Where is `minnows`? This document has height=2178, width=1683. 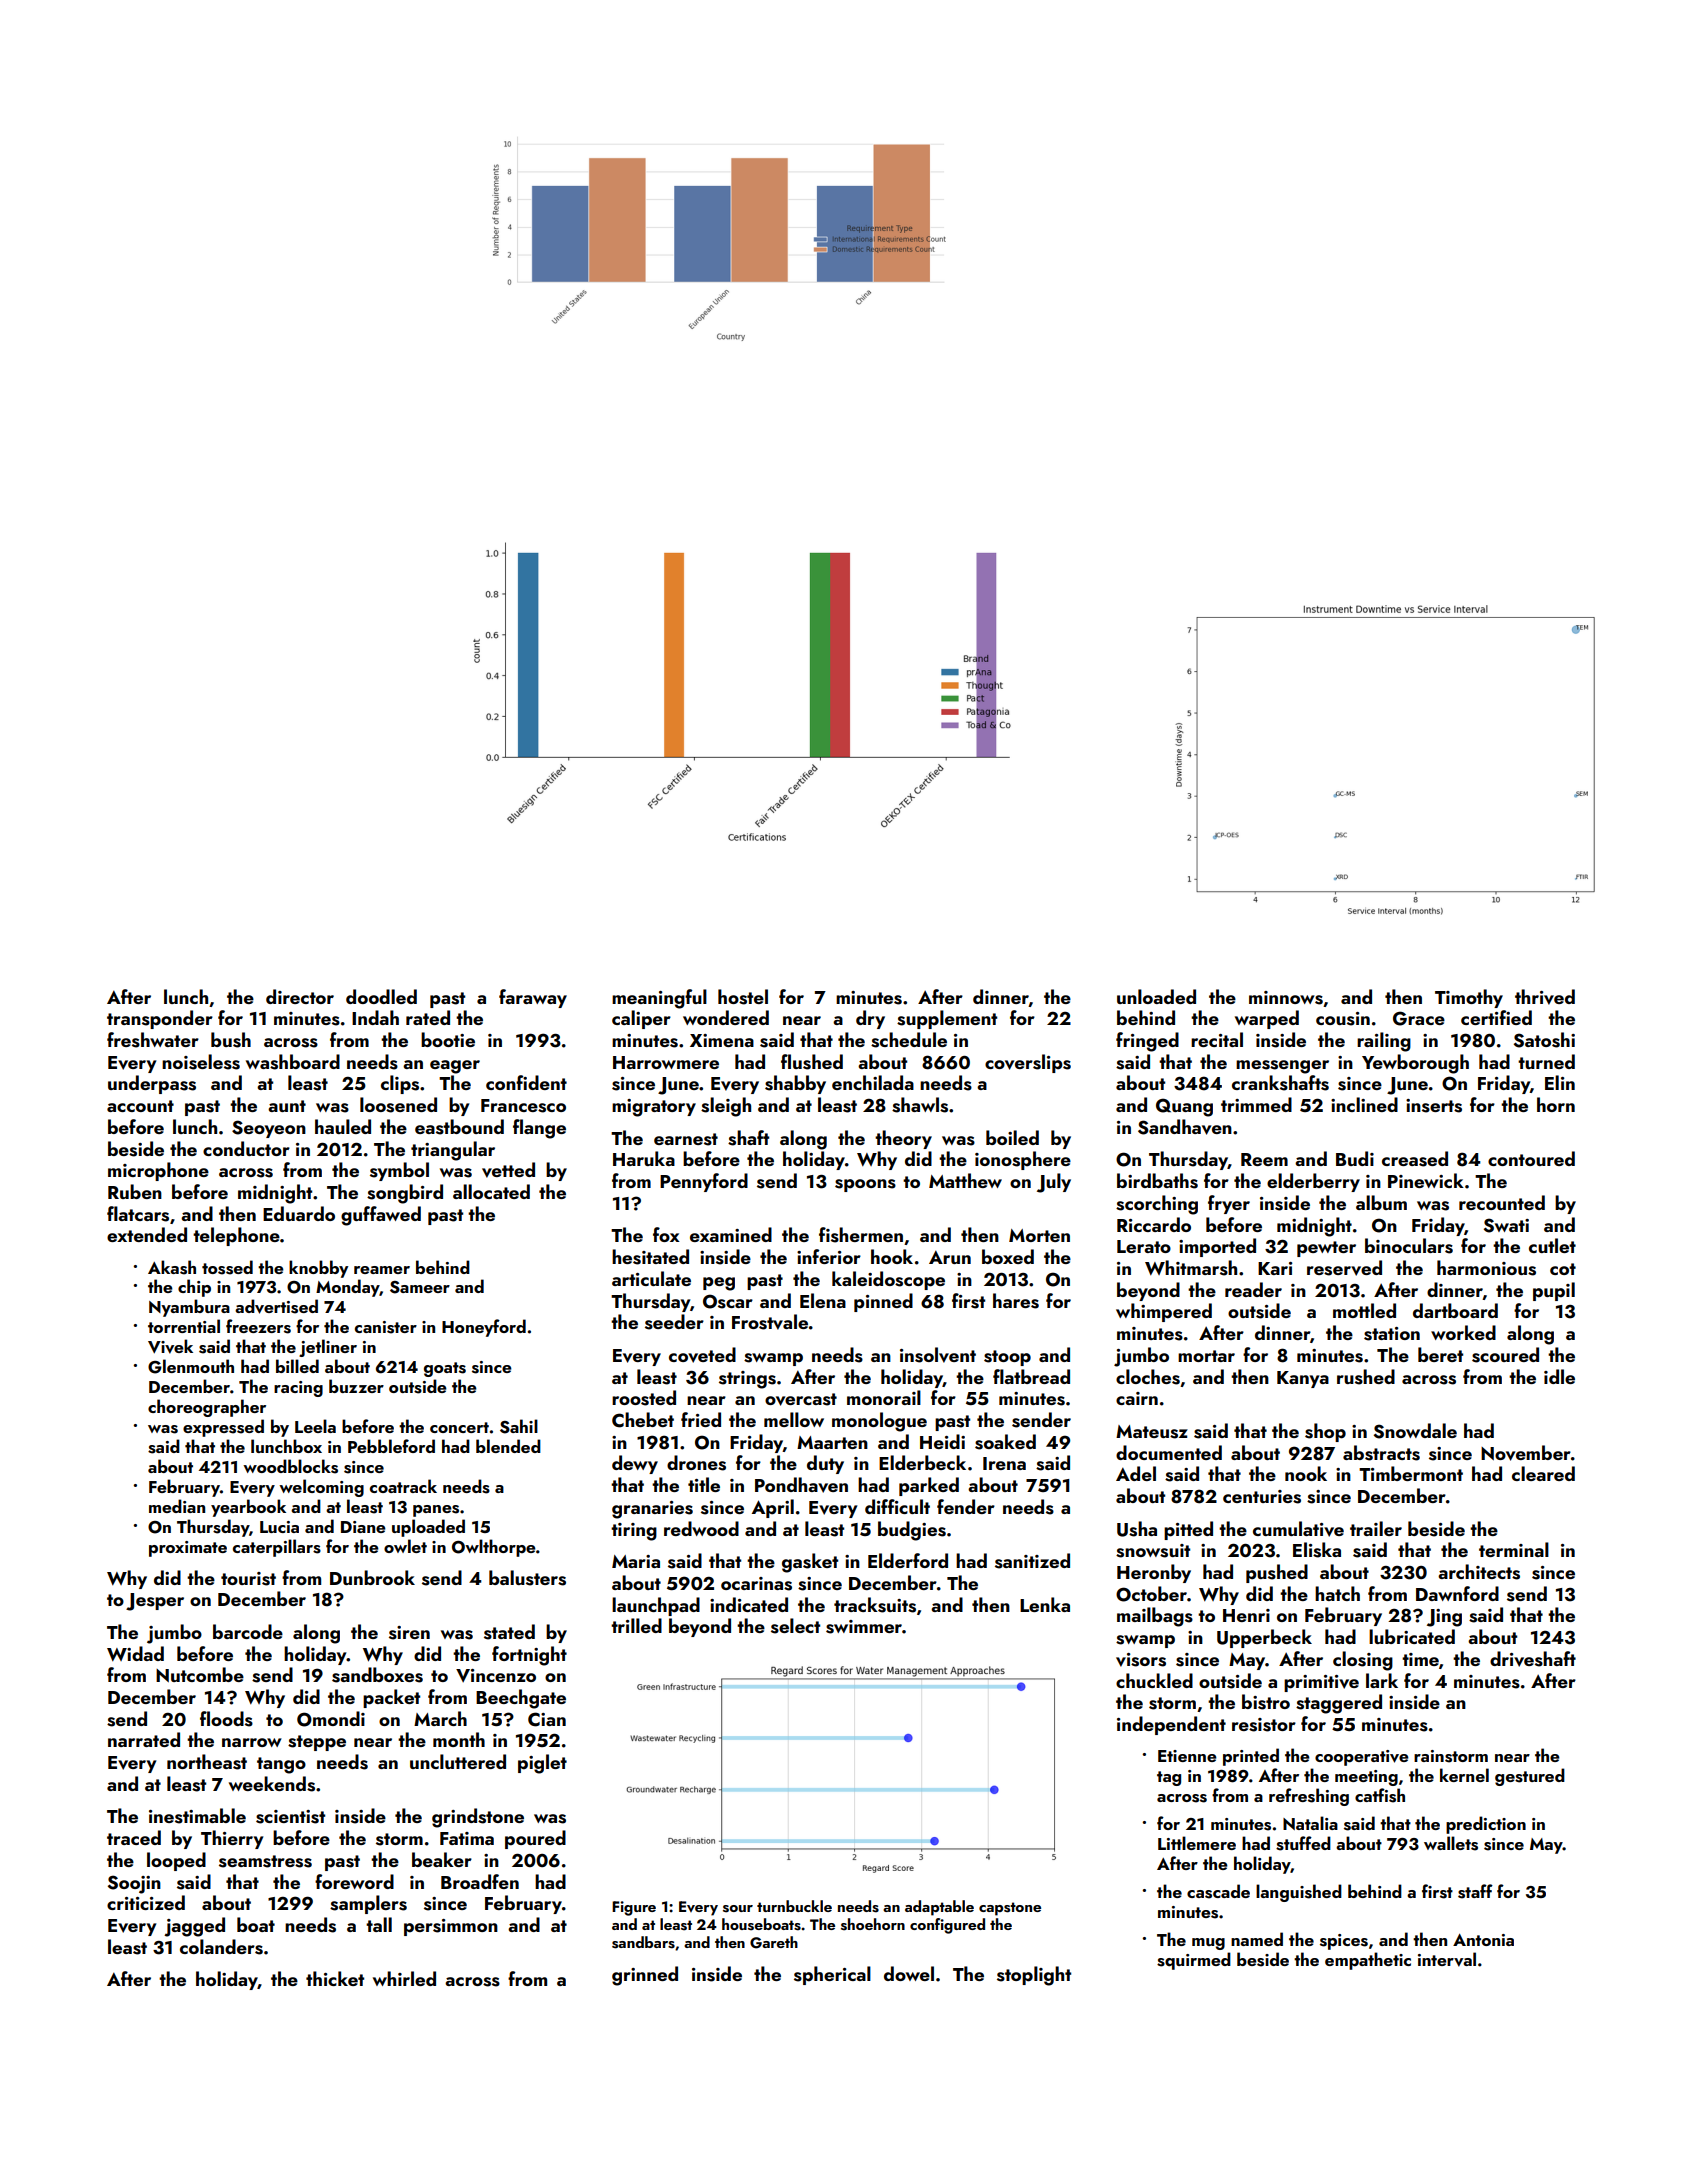 minnows is located at coordinates (1286, 998).
